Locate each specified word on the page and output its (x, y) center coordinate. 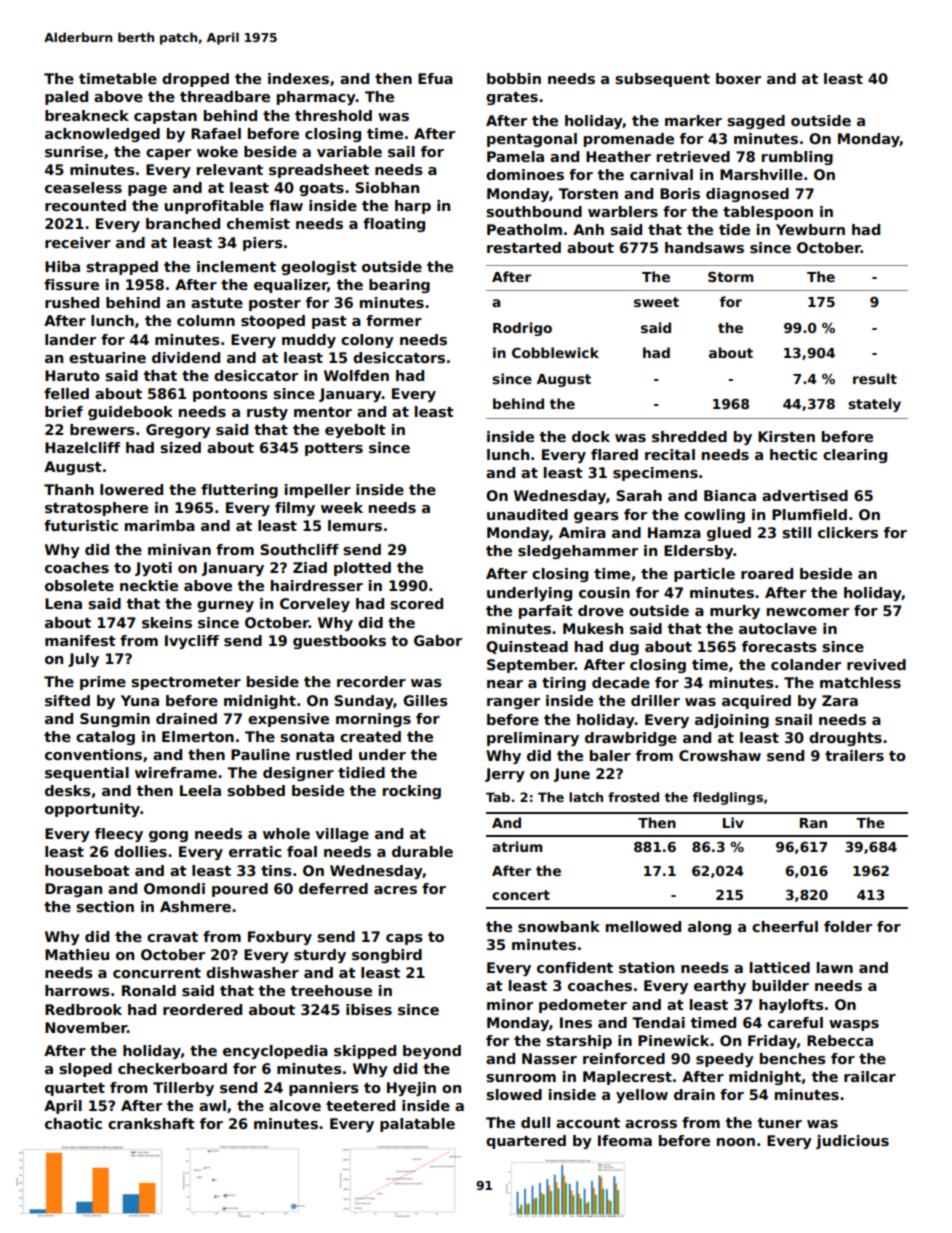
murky (735, 612)
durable (422, 851)
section (105, 906)
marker (693, 120)
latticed (780, 967)
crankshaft (151, 1123)
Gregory (178, 431)
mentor (323, 412)
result (875, 378)
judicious (852, 1142)
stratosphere (96, 509)
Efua (435, 78)
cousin (604, 592)
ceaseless (83, 187)
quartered (526, 1142)
